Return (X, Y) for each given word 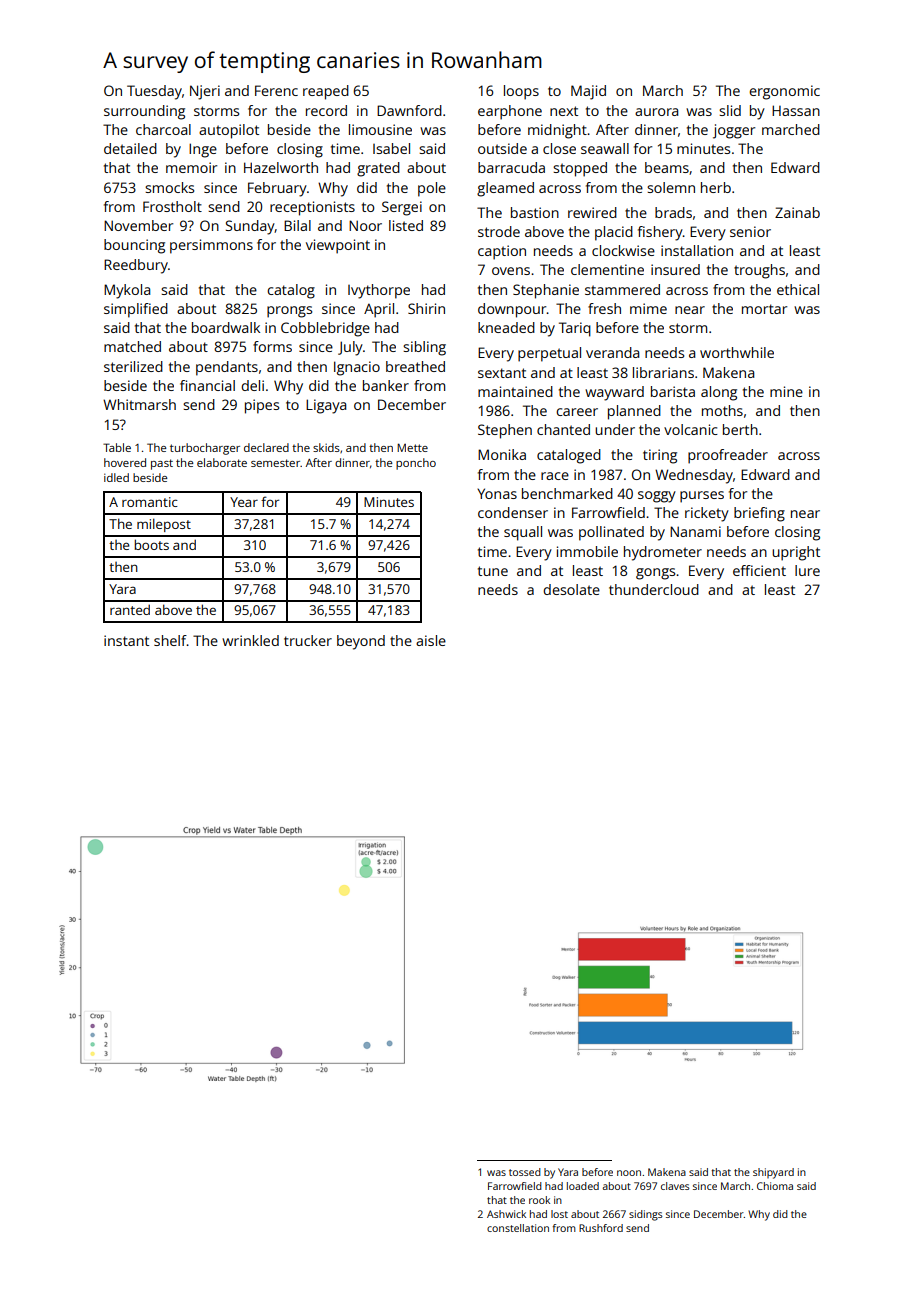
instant (126, 640)
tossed (525, 1172)
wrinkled (250, 640)
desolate (571, 589)
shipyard (773, 1173)
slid (730, 110)
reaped (326, 92)
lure (807, 570)
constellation (518, 1228)
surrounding (144, 112)
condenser (513, 512)
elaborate (222, 462)
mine (786, 391)
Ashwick (506, 1214)
